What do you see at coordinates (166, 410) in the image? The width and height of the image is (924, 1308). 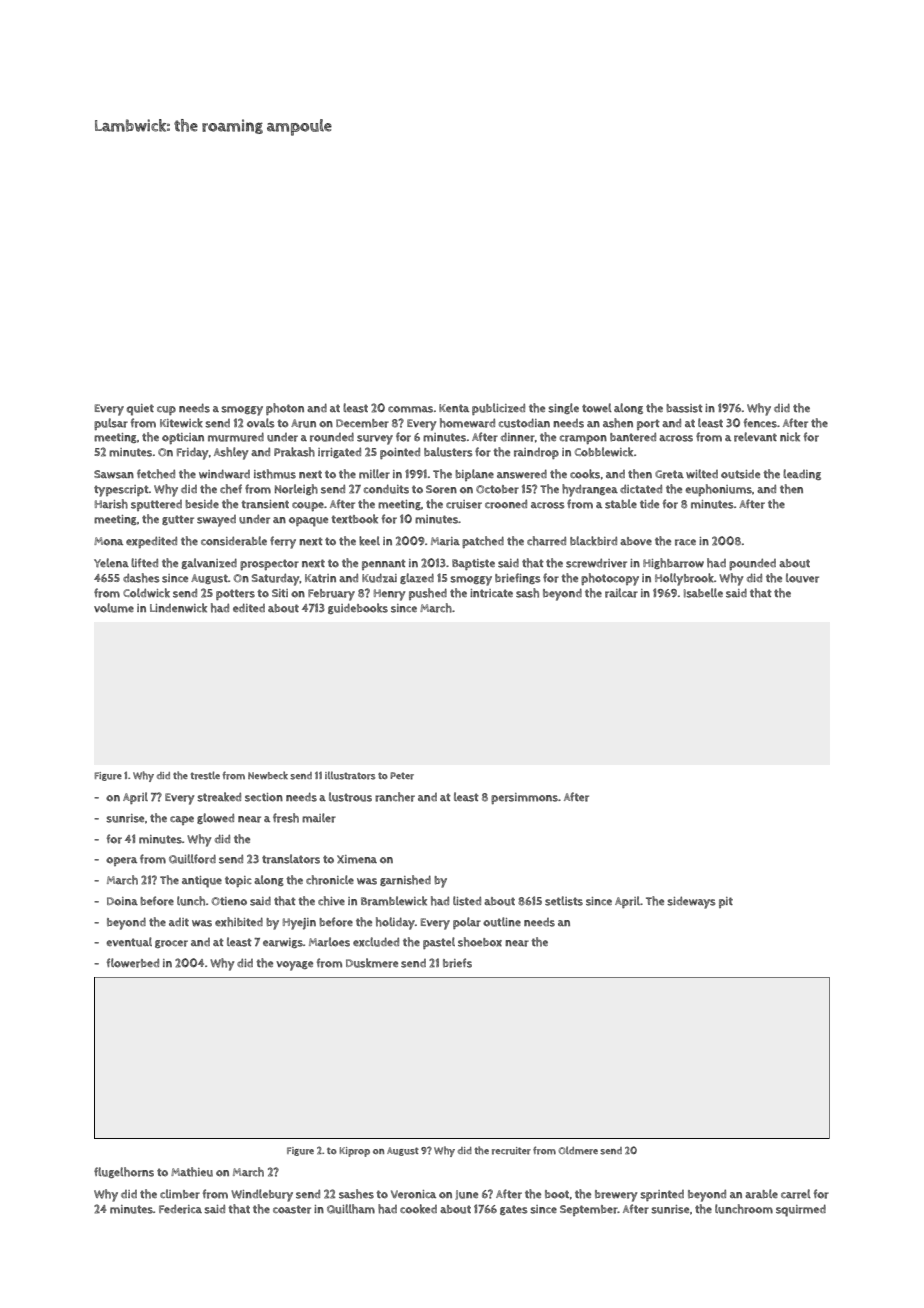 I see `cup` at bounding box center [166, 410].
